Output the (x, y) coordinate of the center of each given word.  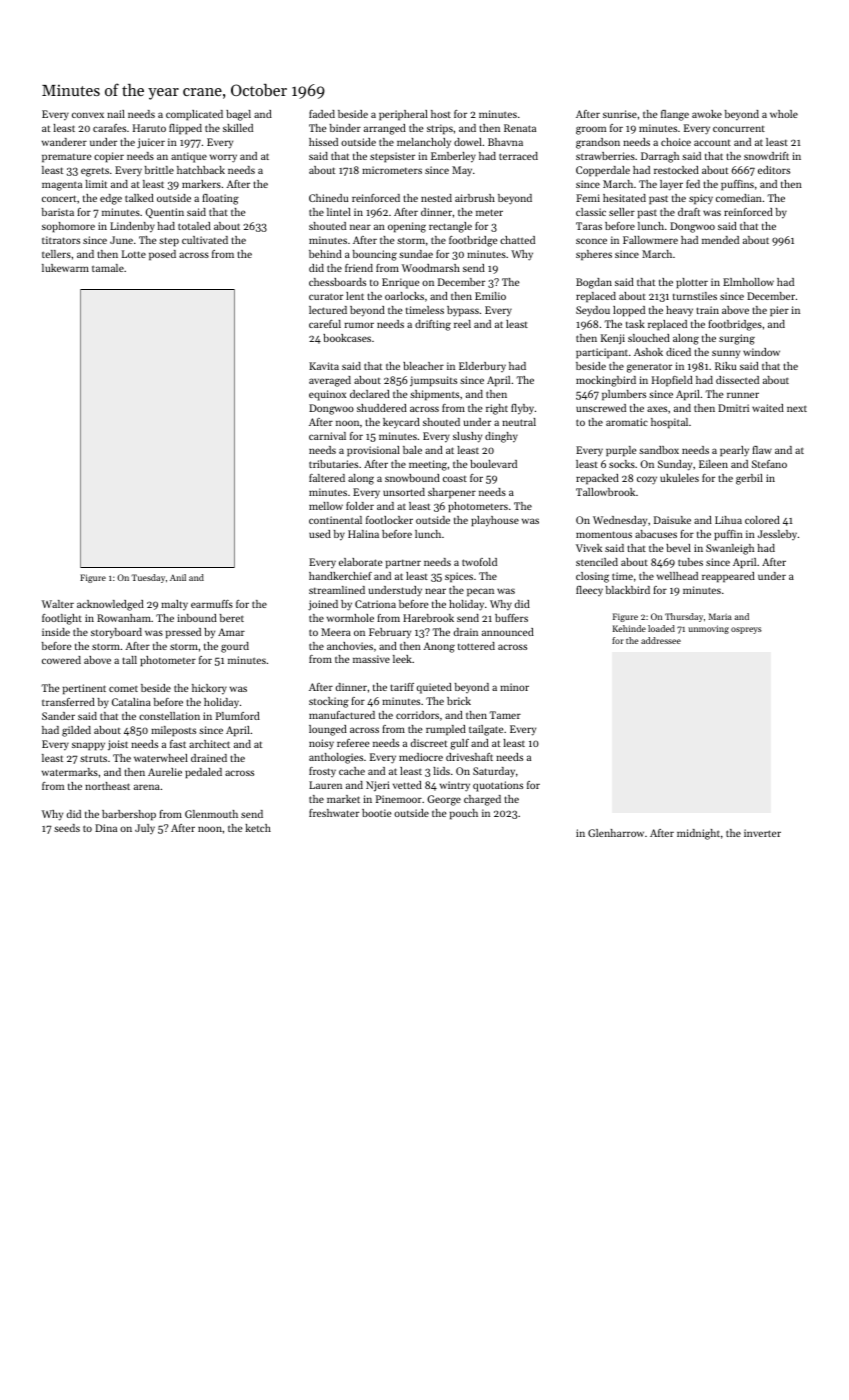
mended (720, 240)
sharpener (452, 493)
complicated (194, 115)
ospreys (746, 630)
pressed (183, 633)
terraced (518, 156)
